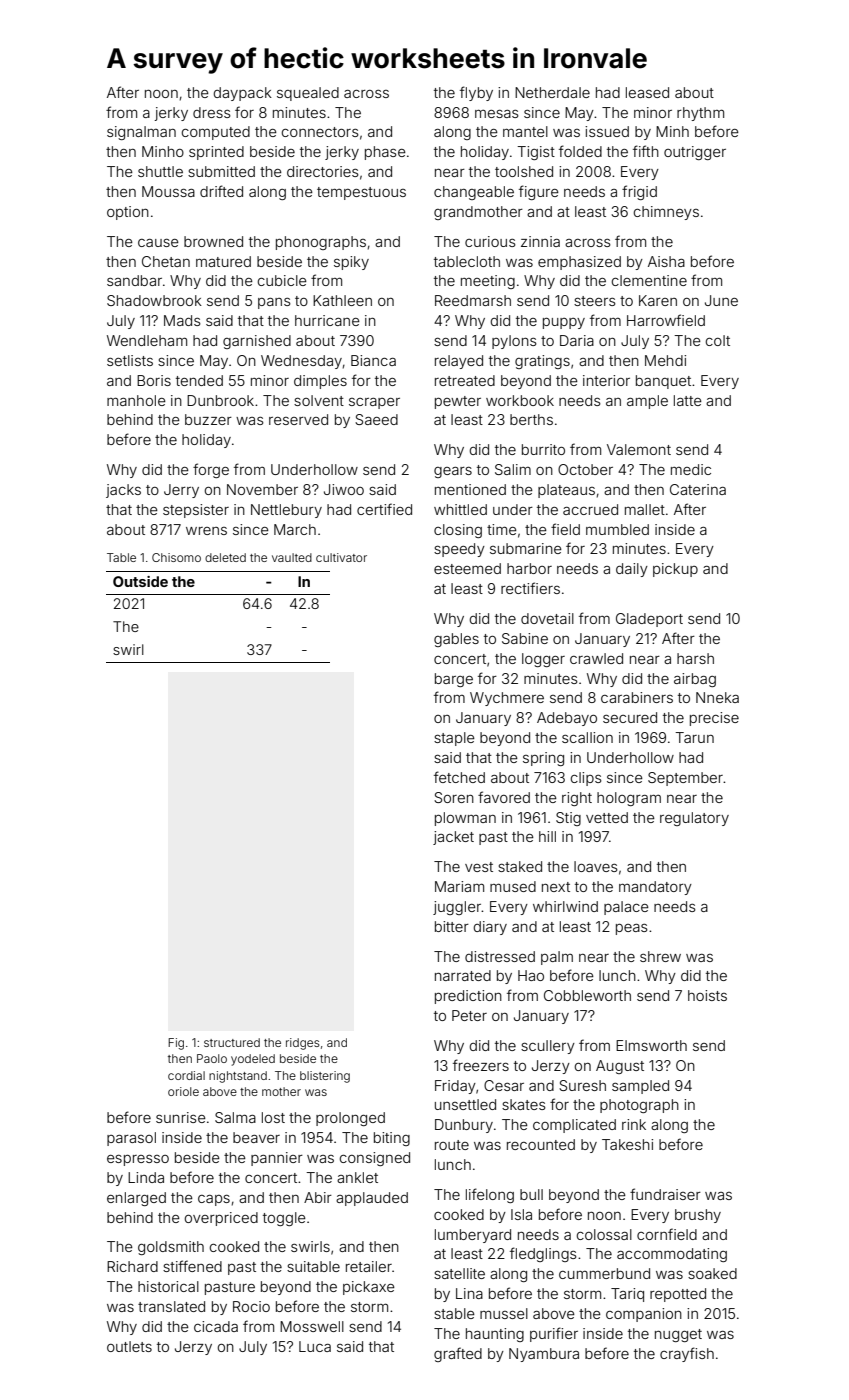 The height and width of the screenshot is (1400, 849). I want to click on cicada, so click(216, 1326).
